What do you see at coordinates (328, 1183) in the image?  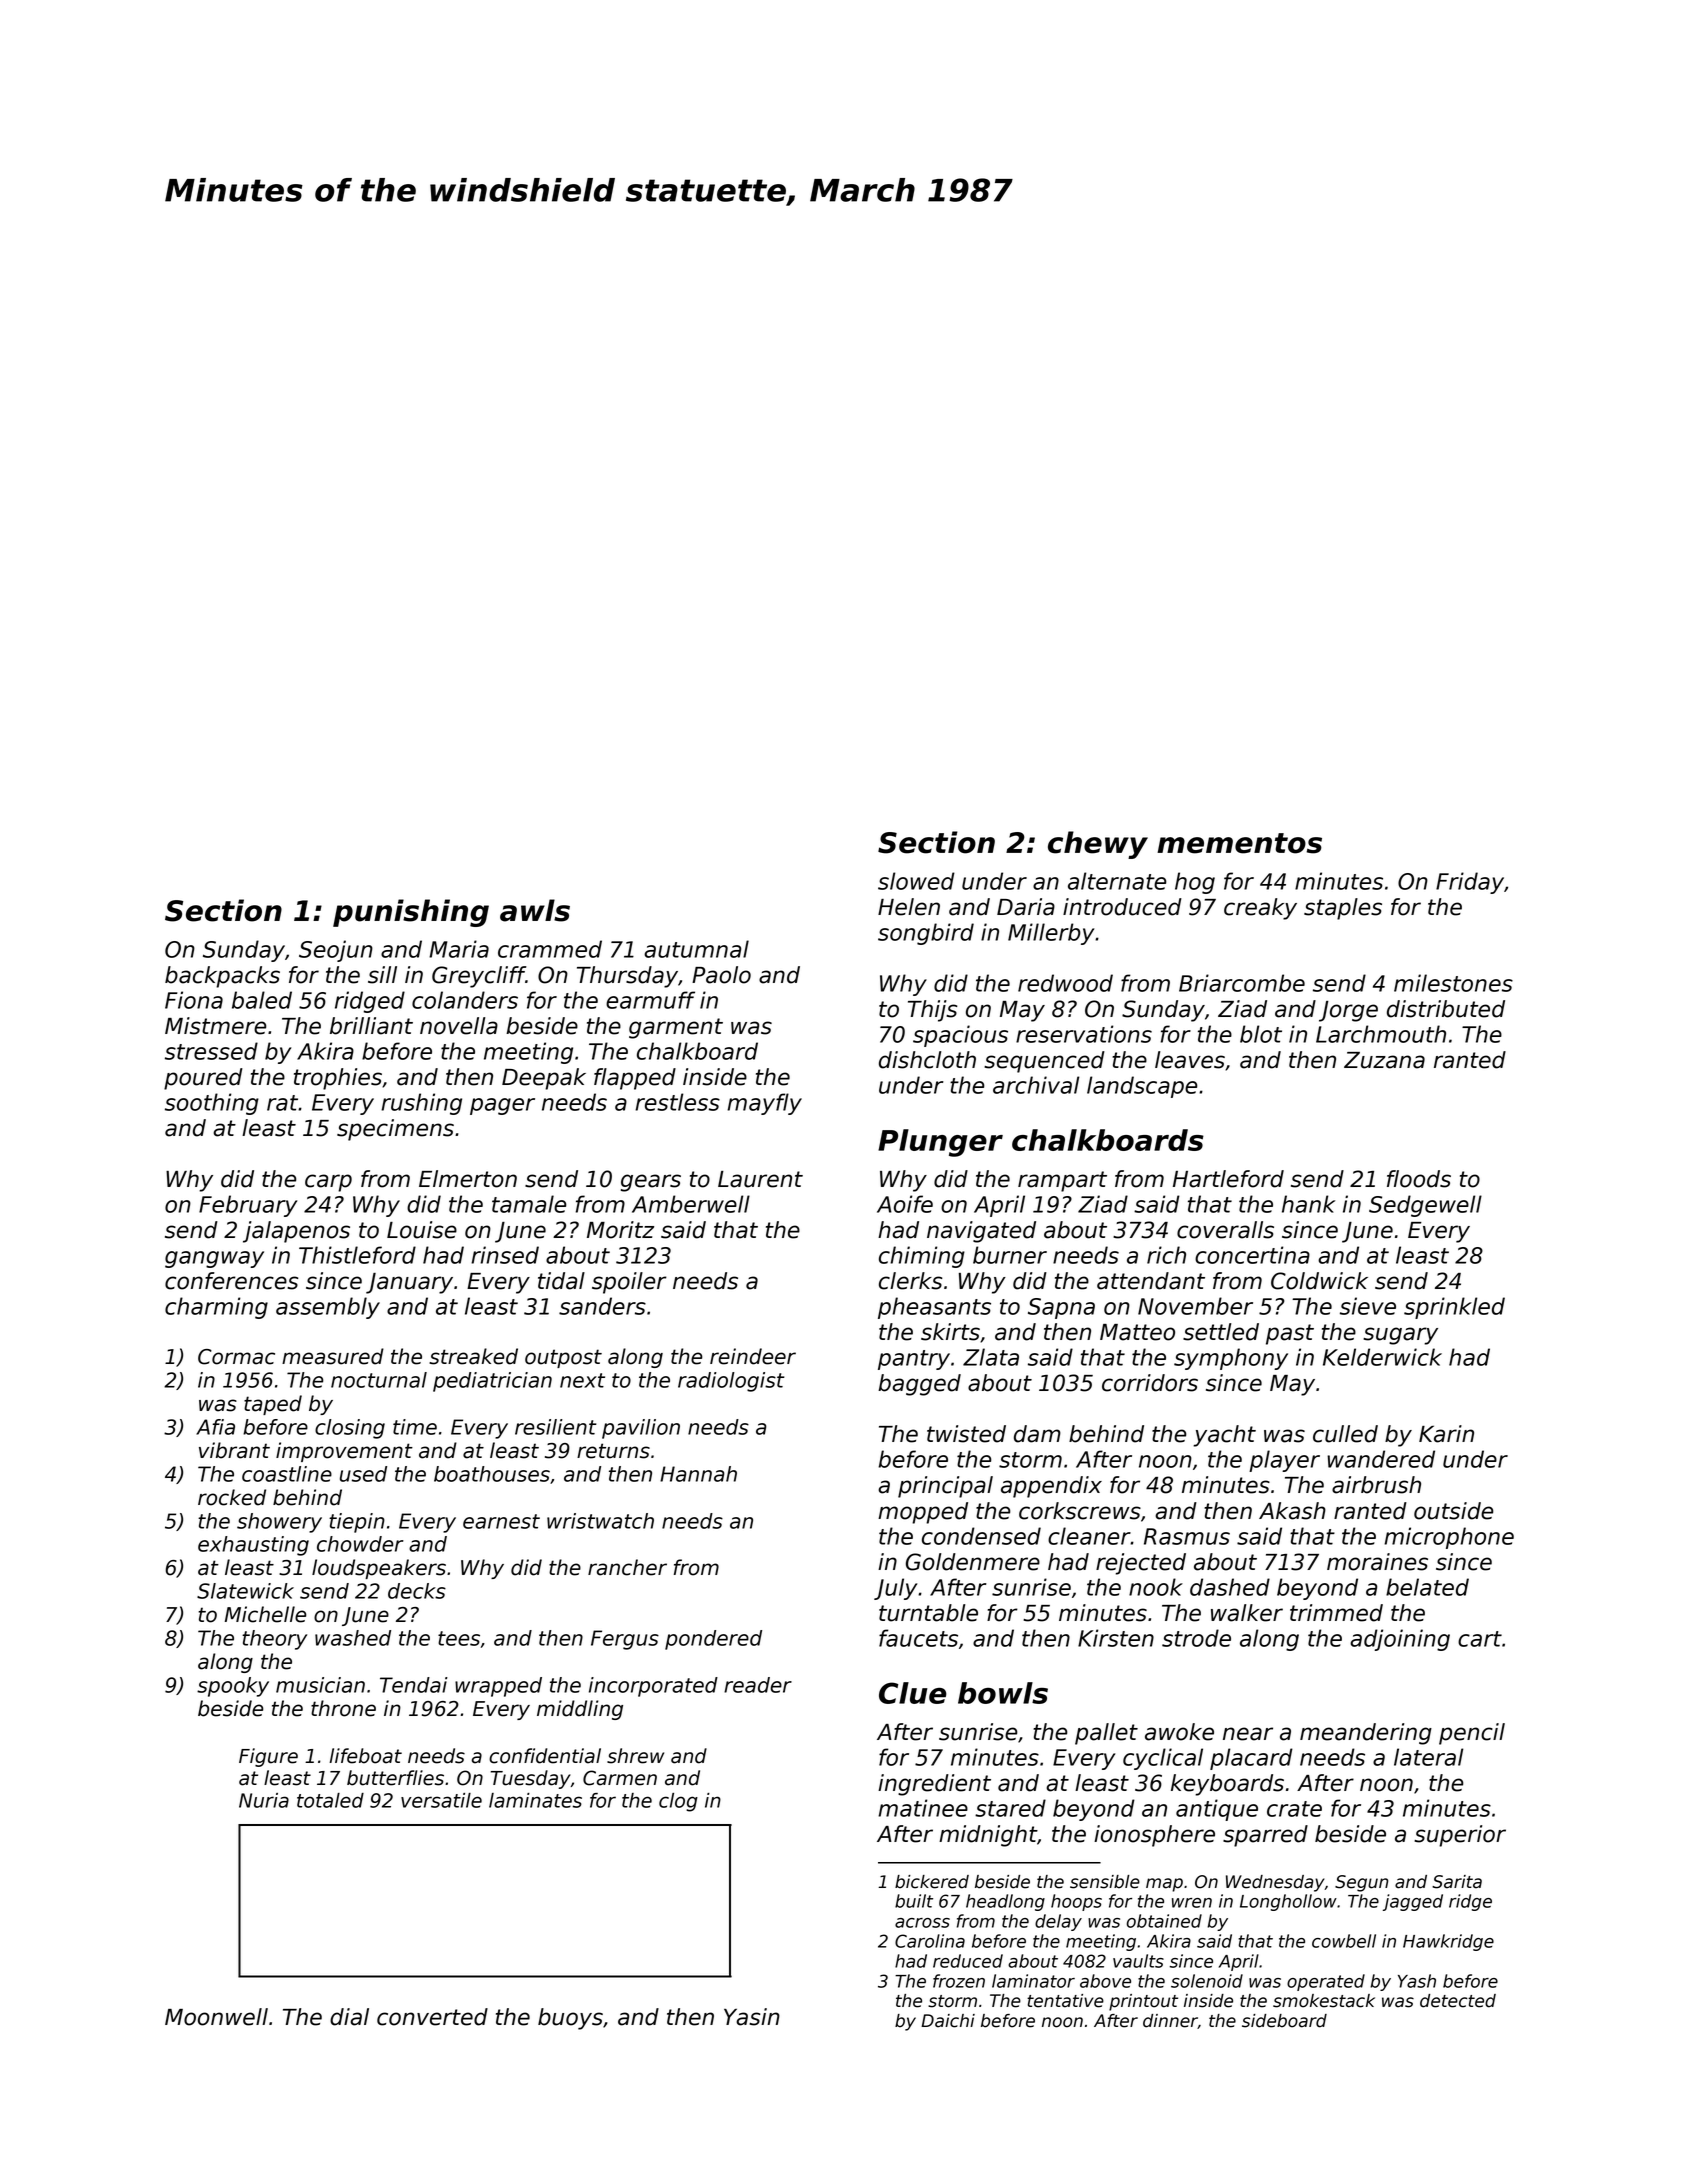 I see `carp` at bounding box center [328, 1183].
